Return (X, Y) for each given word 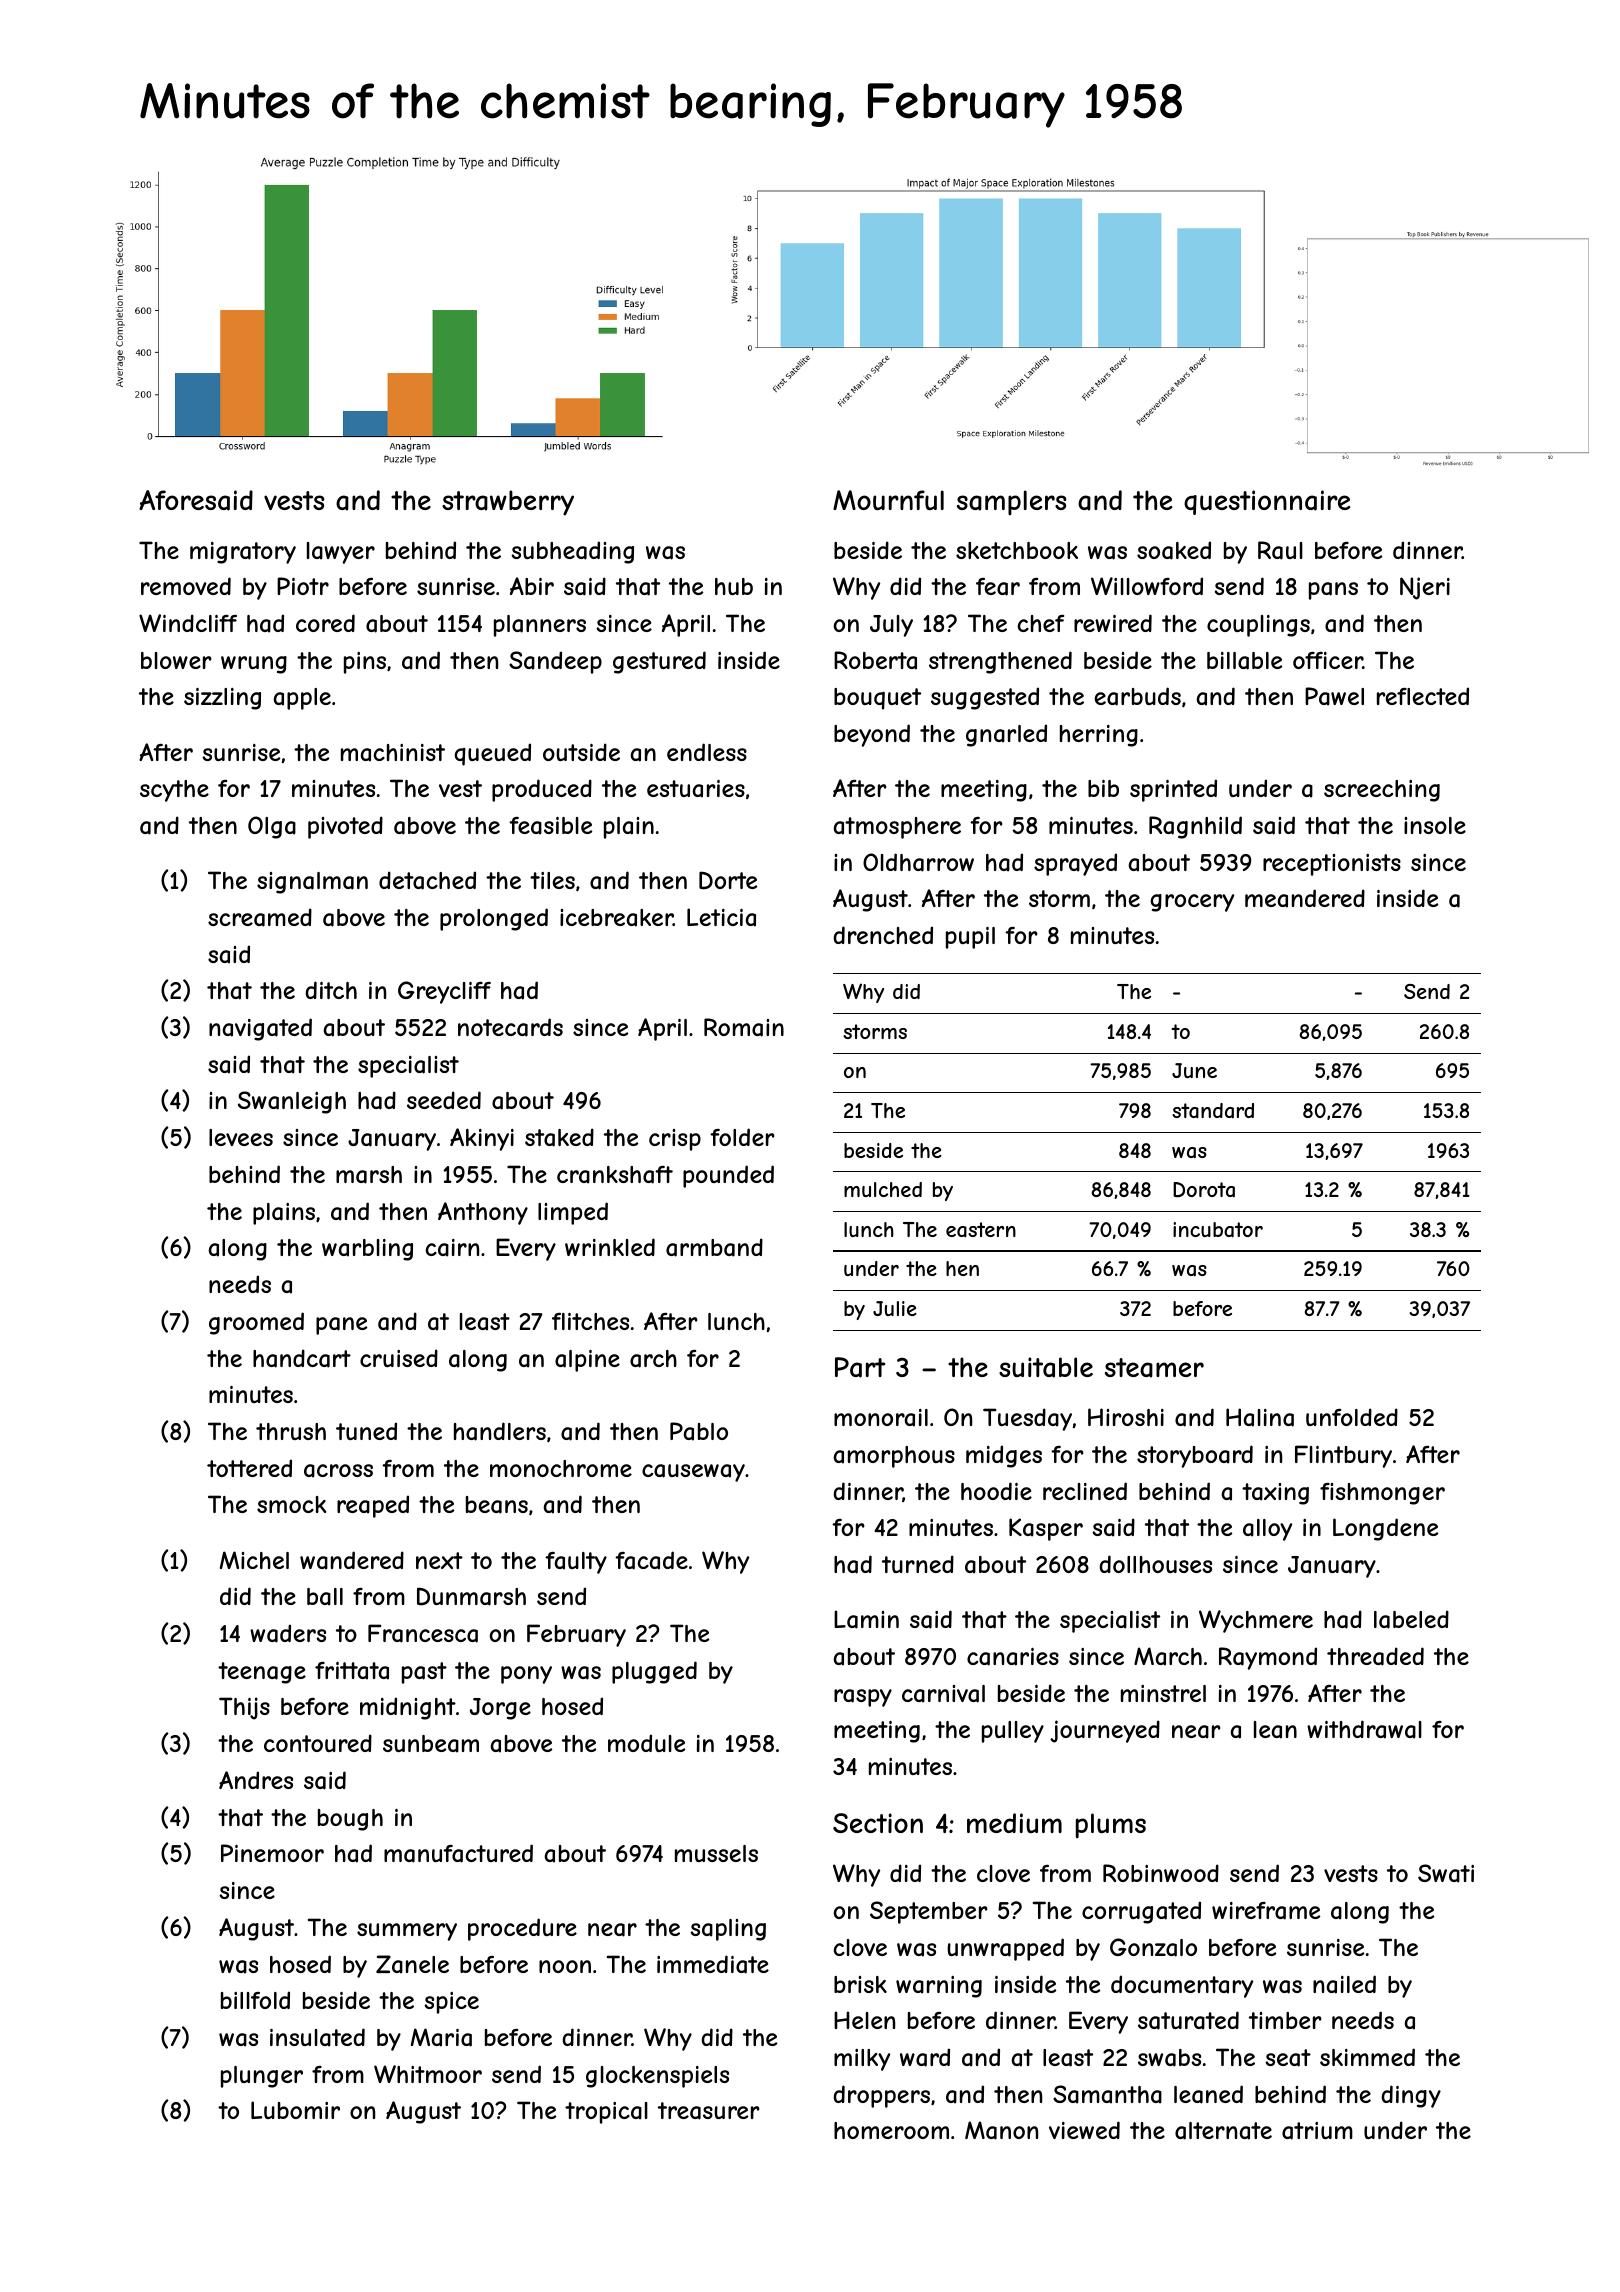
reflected (1423, 696)
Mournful (888, 500)
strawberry (508, 503)
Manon (1001, 2130)
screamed (260, 917)
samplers (1011, 502)
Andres (256, 1780)
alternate (1223, 2131)
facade (651, 1560)
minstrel (1163, 1693)
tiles (552, 880)
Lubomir (295, 2110)
